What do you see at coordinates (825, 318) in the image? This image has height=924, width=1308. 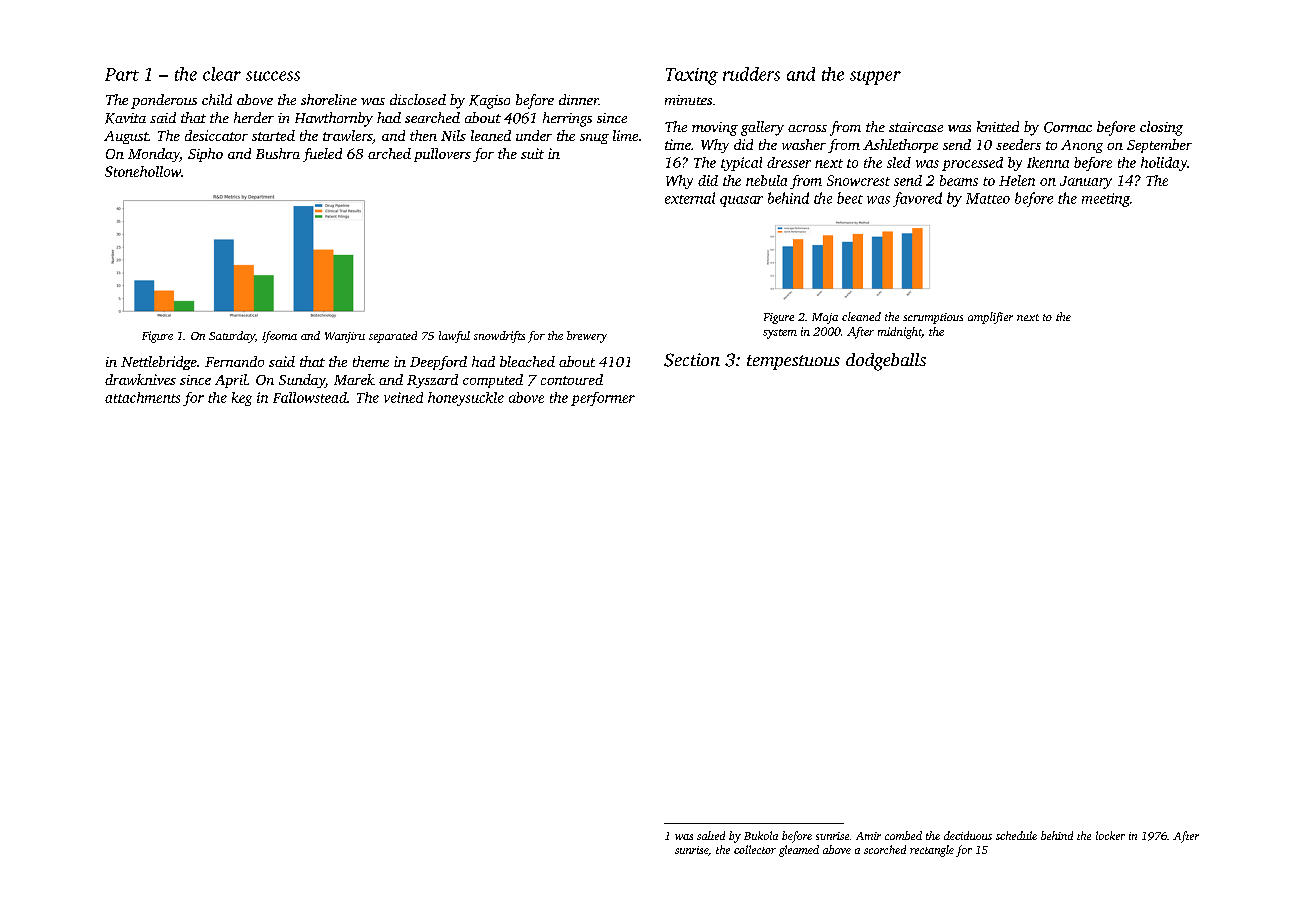 I see `Maja` at bounding box center [825, 318].
